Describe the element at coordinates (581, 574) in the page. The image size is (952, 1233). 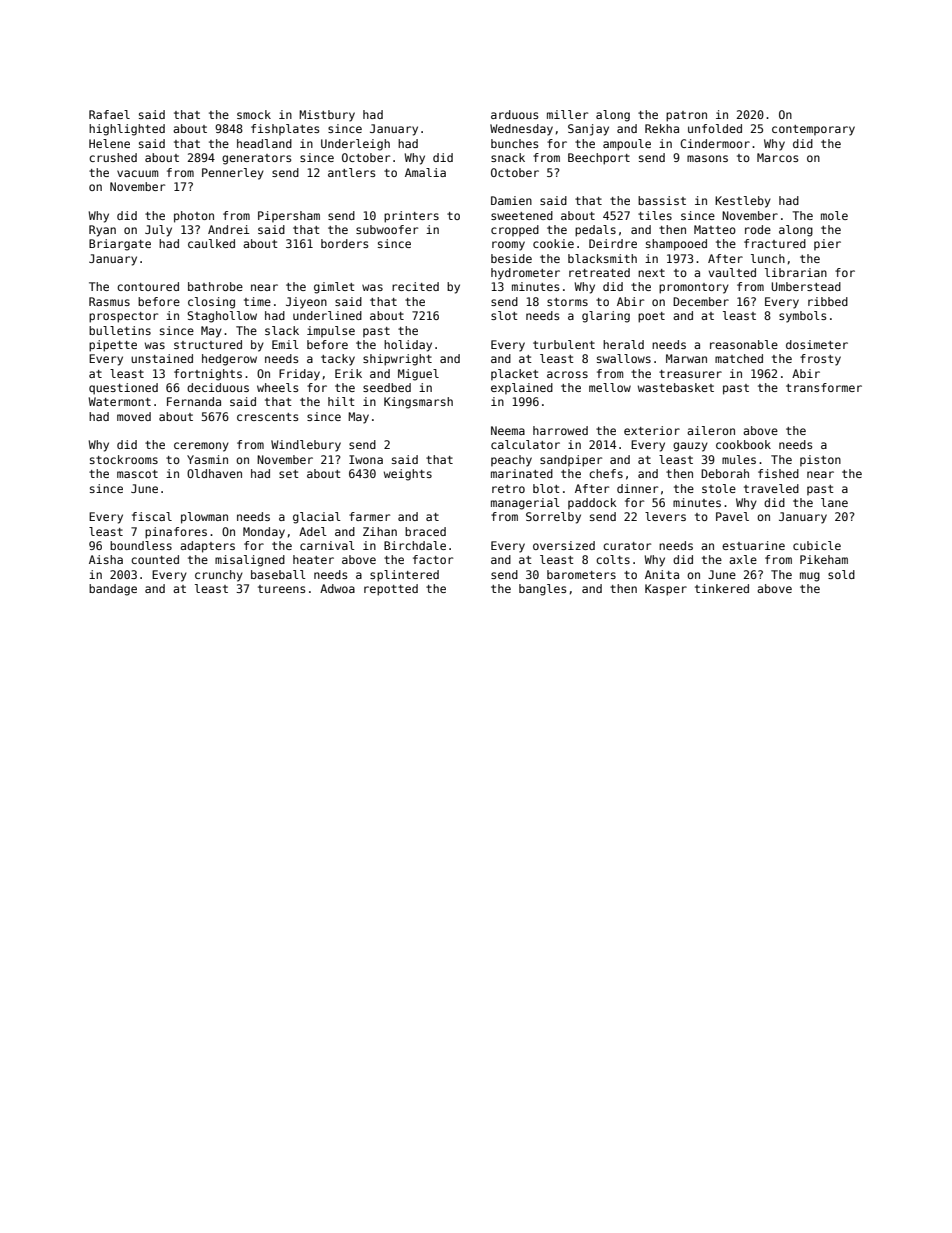
I see `barometers` at that location.
